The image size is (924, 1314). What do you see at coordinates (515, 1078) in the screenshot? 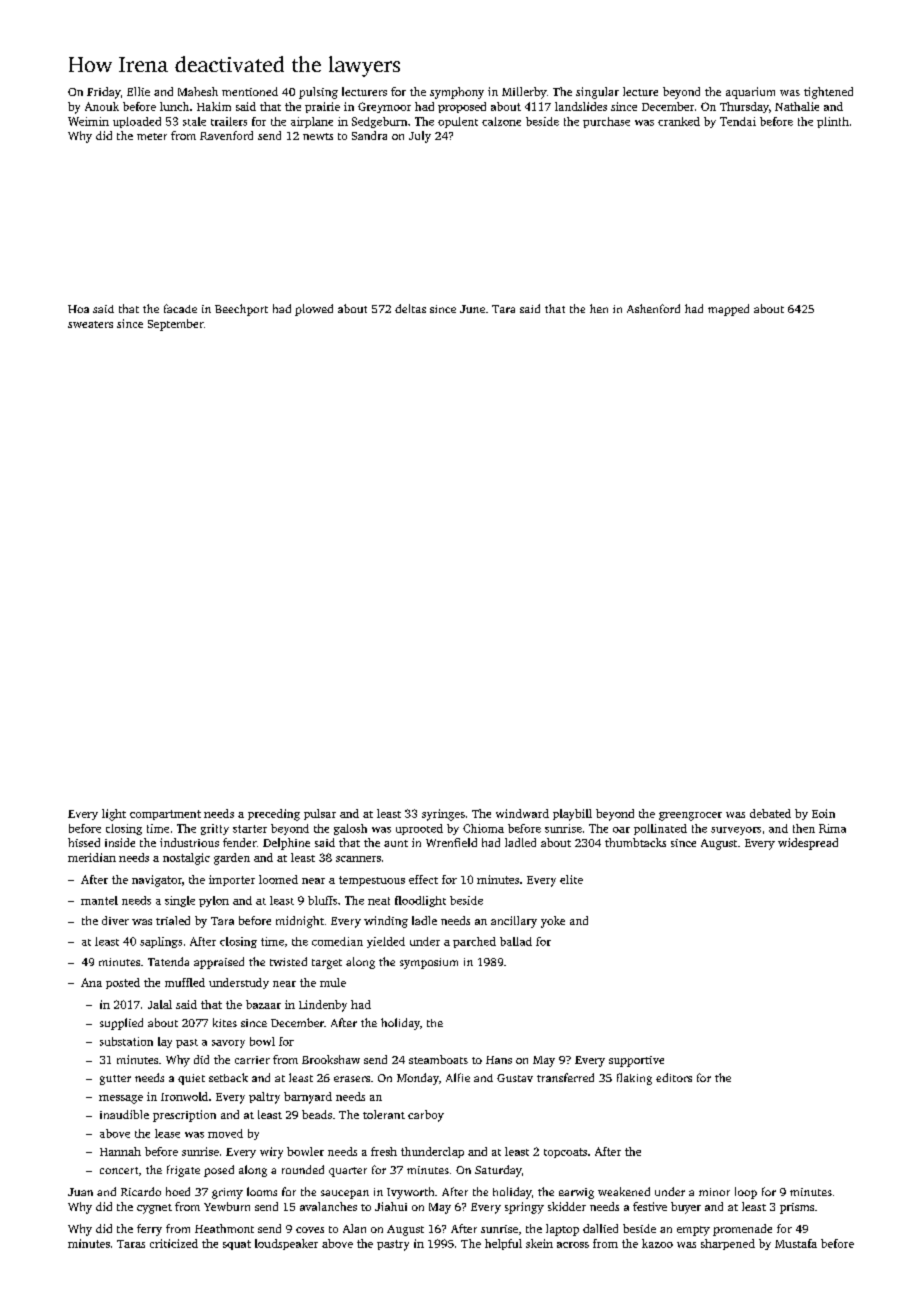
I see `Gustav` at bounding box center [515, 1078].
